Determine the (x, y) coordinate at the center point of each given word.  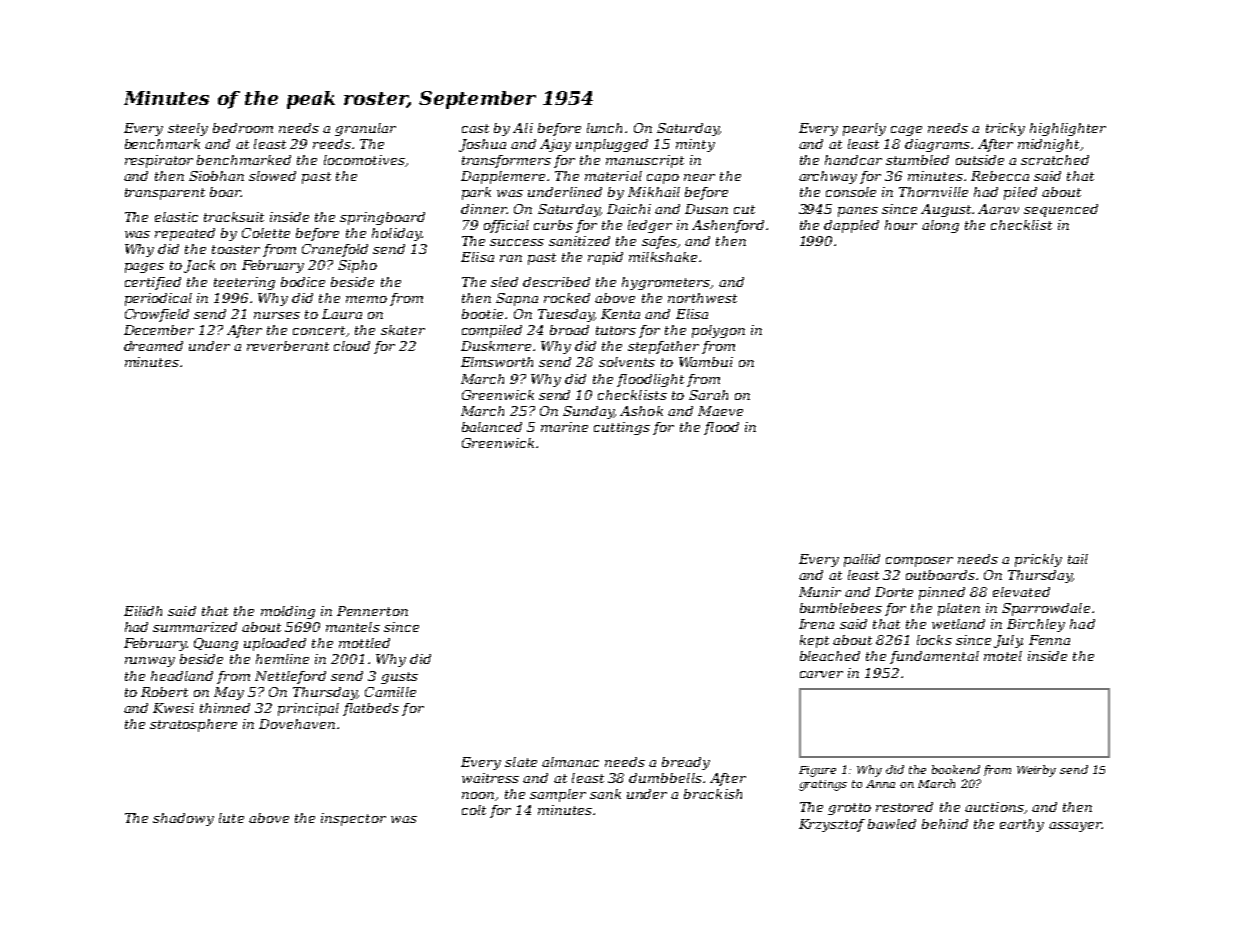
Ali (523, 128)
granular (365, 129)
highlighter (1068, 129)
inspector (353, 819)
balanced (492, 427)
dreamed (153, 346)
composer (919, 562)
